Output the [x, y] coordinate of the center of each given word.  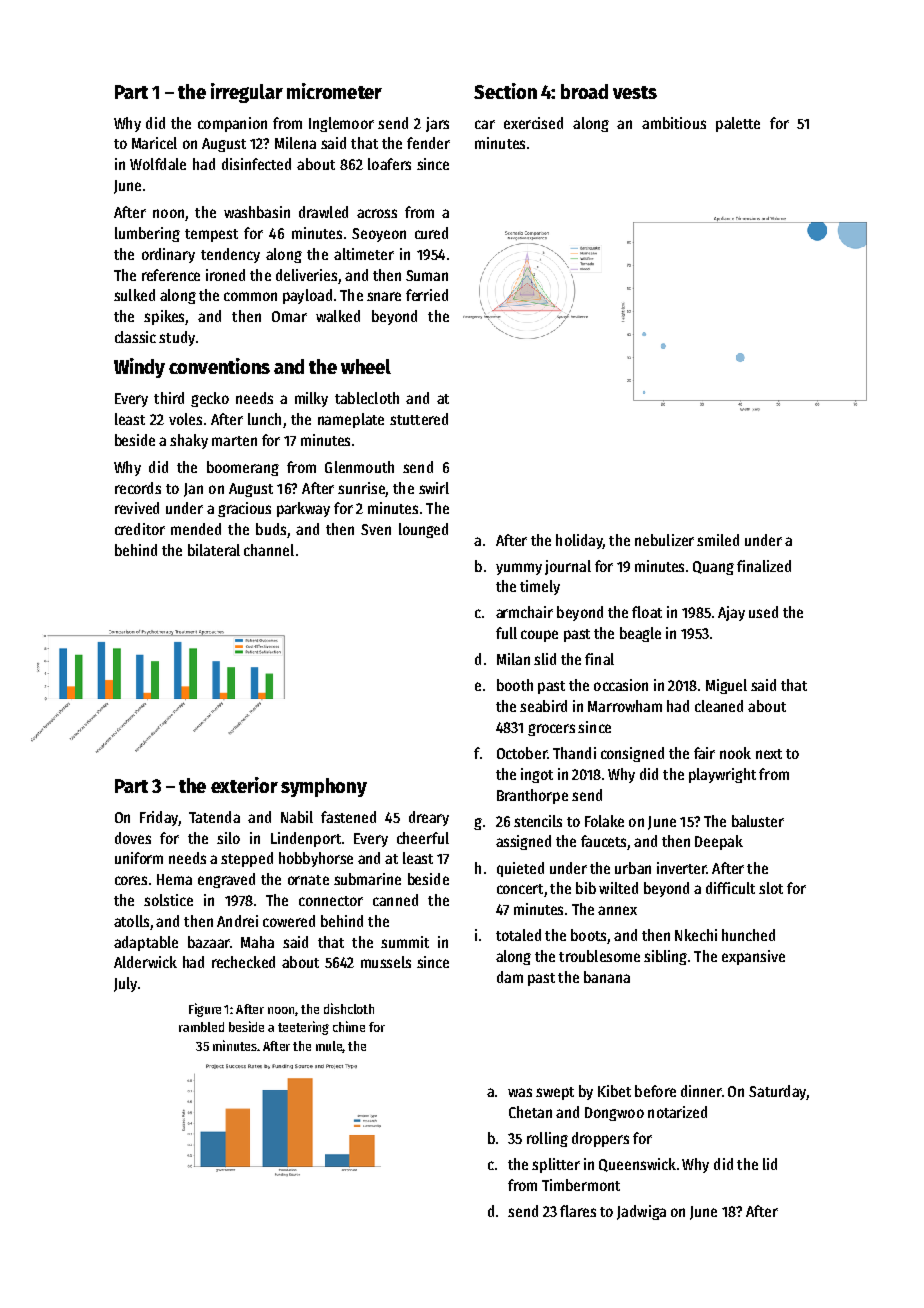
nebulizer [664, 540]
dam [510, 977]
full [506, 633]
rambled [201, 1027]
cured [431, 233]
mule [329, 1047]
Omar [289, 316]
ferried [427, 295]
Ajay [731, 613]
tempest [211, 235]
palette [738, 124]
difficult [730, 888]
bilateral [214, 550]
